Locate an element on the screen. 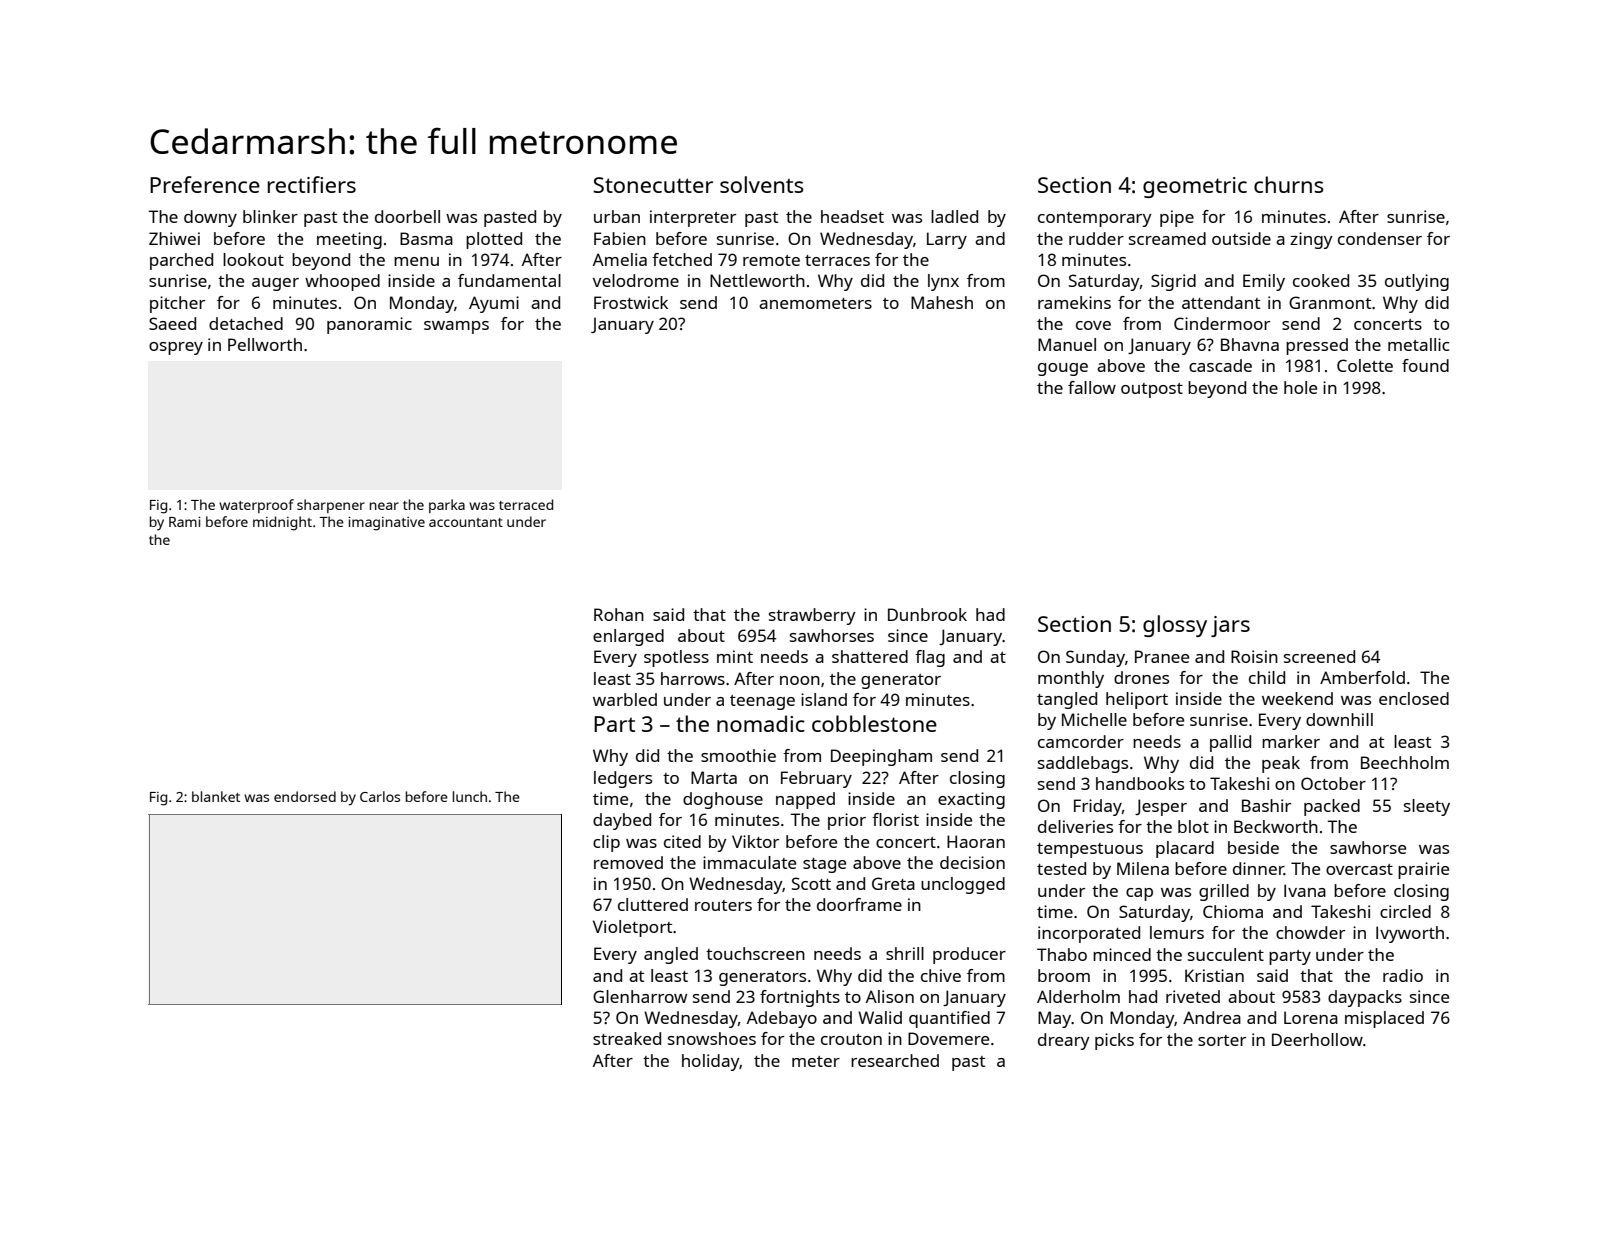 The width and height of the screenshot is (1599, 1236). cobblestone is located at coordinates (874, 723).
